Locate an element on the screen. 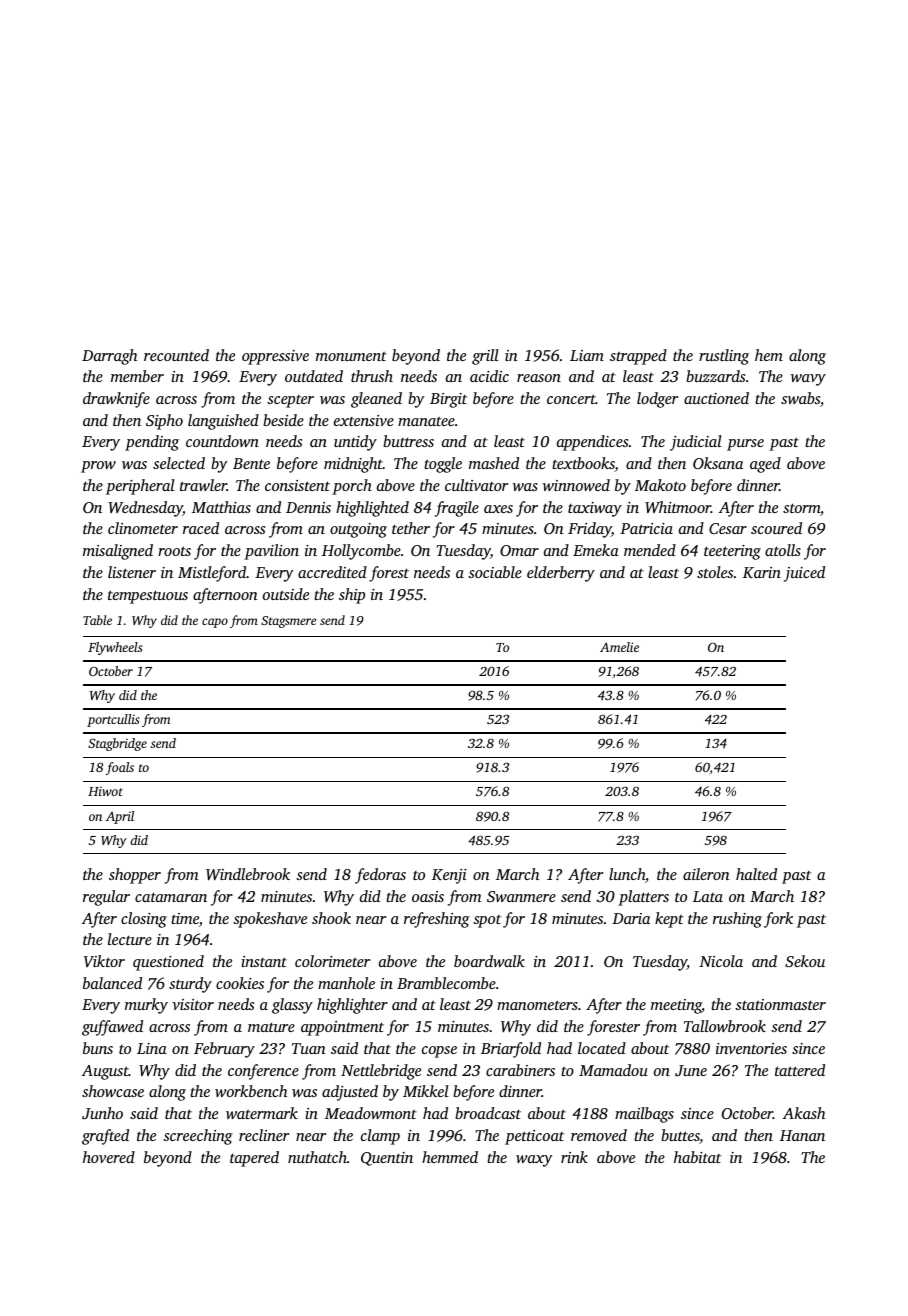 The width and height of the screenshot is (908, 1316). Kenji is located at coordinates (449, 876).
